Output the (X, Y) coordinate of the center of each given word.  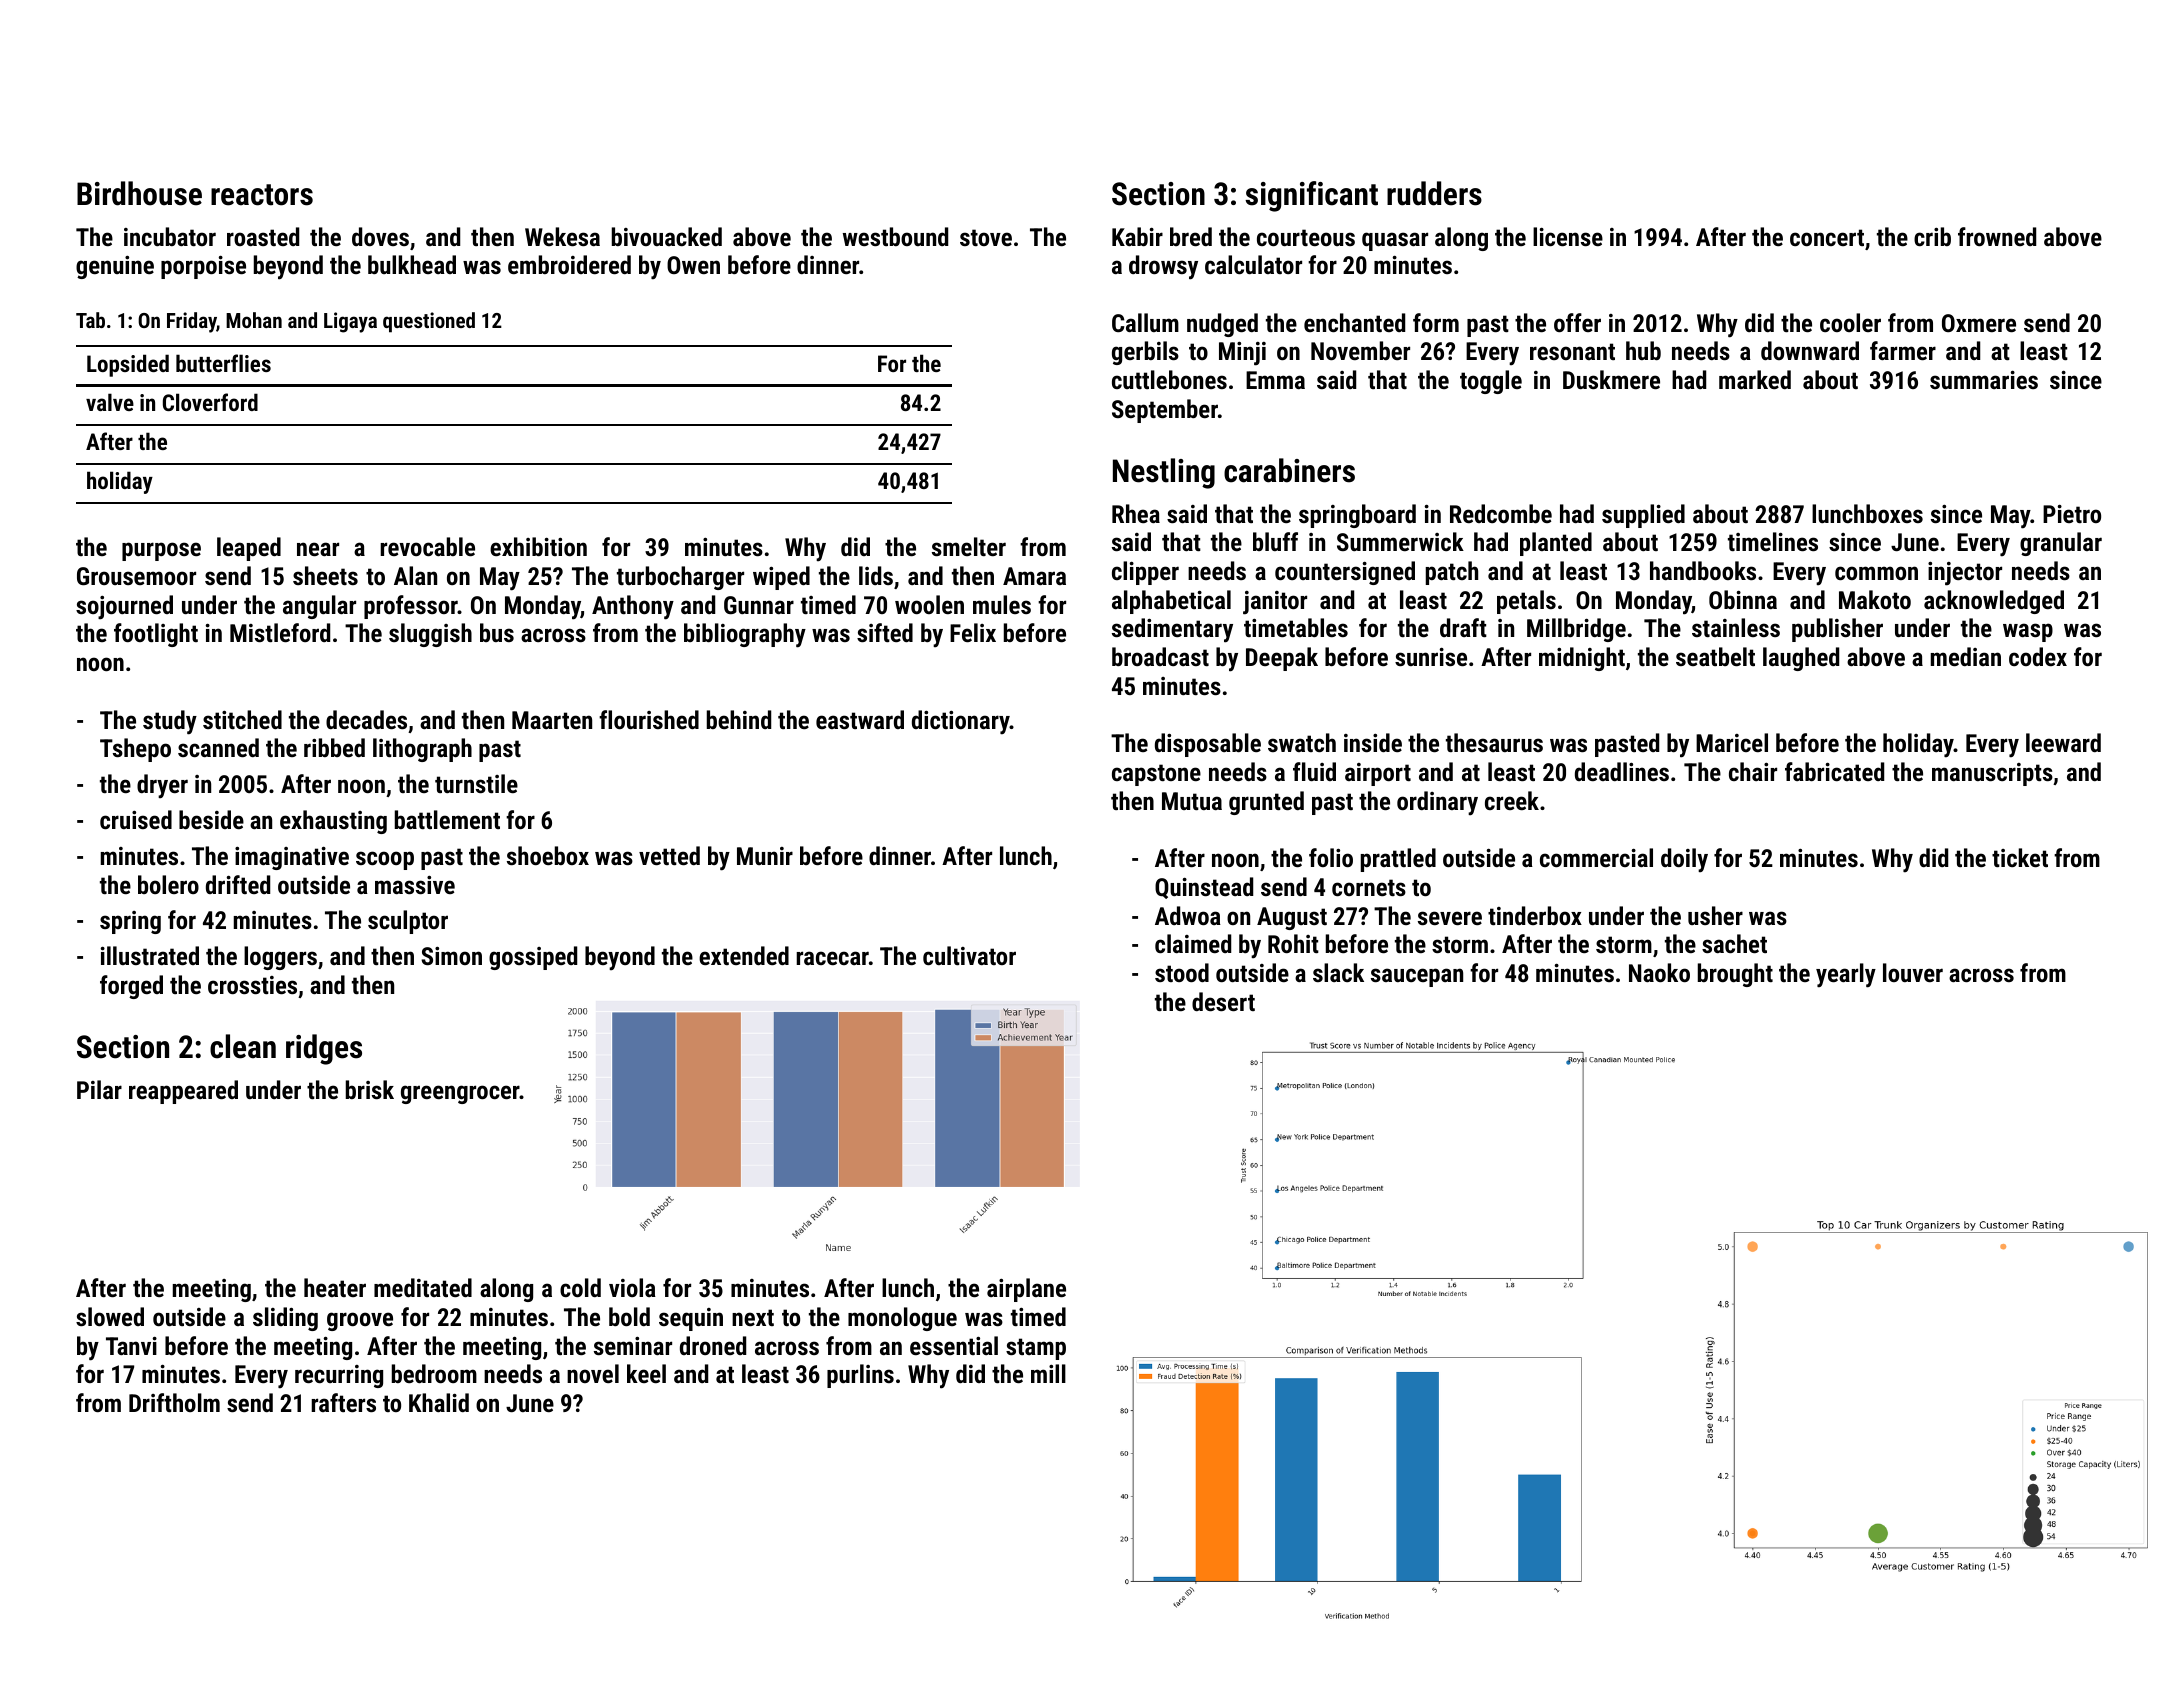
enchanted (1354, 322)
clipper (1145, 573)
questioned (429, 322)
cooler (1850, 322)
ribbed (334, 747)
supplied (1643, 516)
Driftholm (174, 1402)
